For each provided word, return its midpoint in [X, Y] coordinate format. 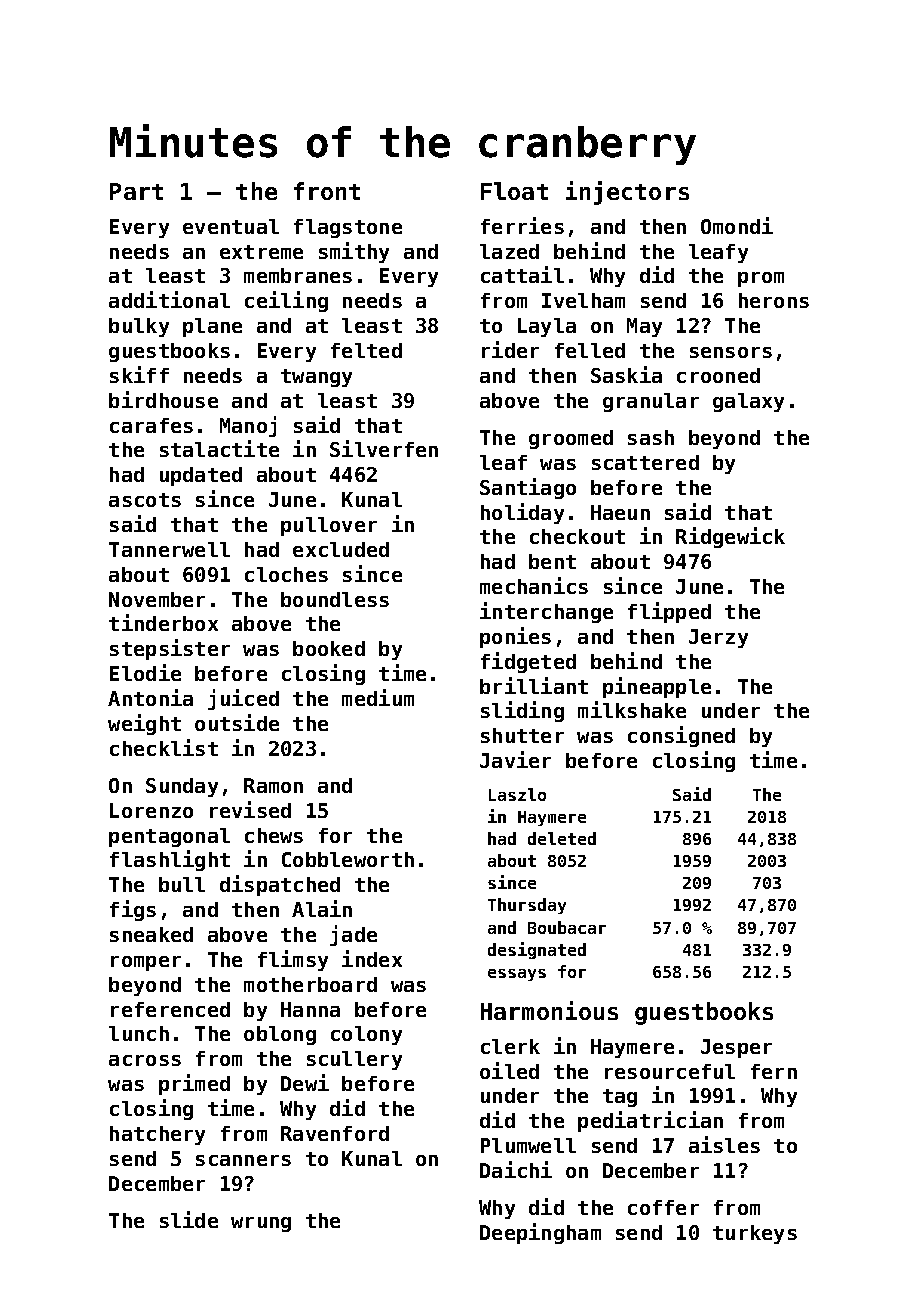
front [327, 191]
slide [189, 1219]
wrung [261, 1224]
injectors [627, 193]
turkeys [755, 1234]
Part [136, 191]
